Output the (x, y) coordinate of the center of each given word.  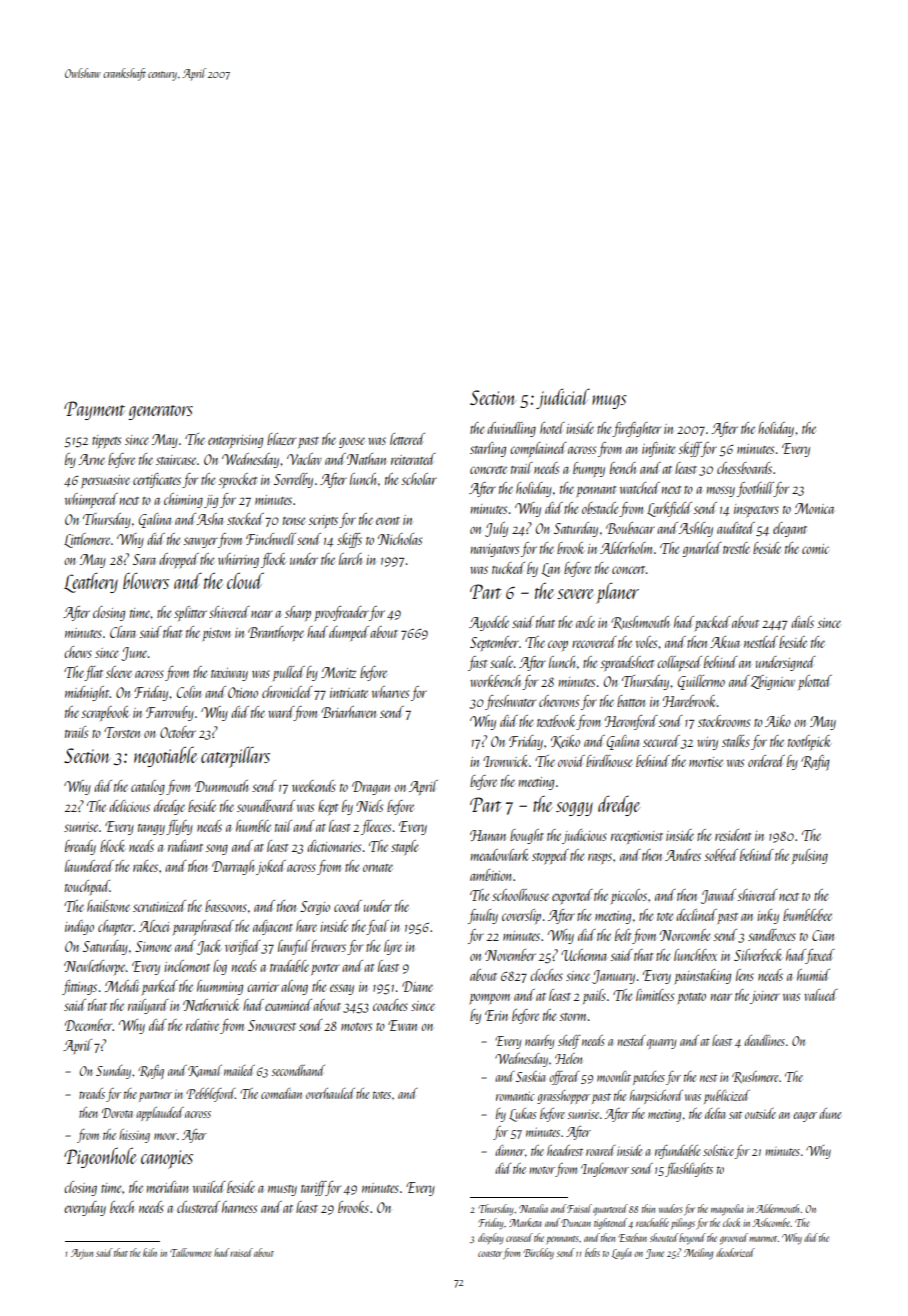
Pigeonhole (100, 1158)
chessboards (744, 468)
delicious (129, 806)
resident (733, 835)
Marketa (525, 1222)
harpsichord (656, 1097)
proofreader (342, 613)
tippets (106, 441)
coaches (390, 1005)
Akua (725, 642)
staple (404, 847)
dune (830, 1113)
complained (538, 449)
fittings (79, 987)
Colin (189, 692)
